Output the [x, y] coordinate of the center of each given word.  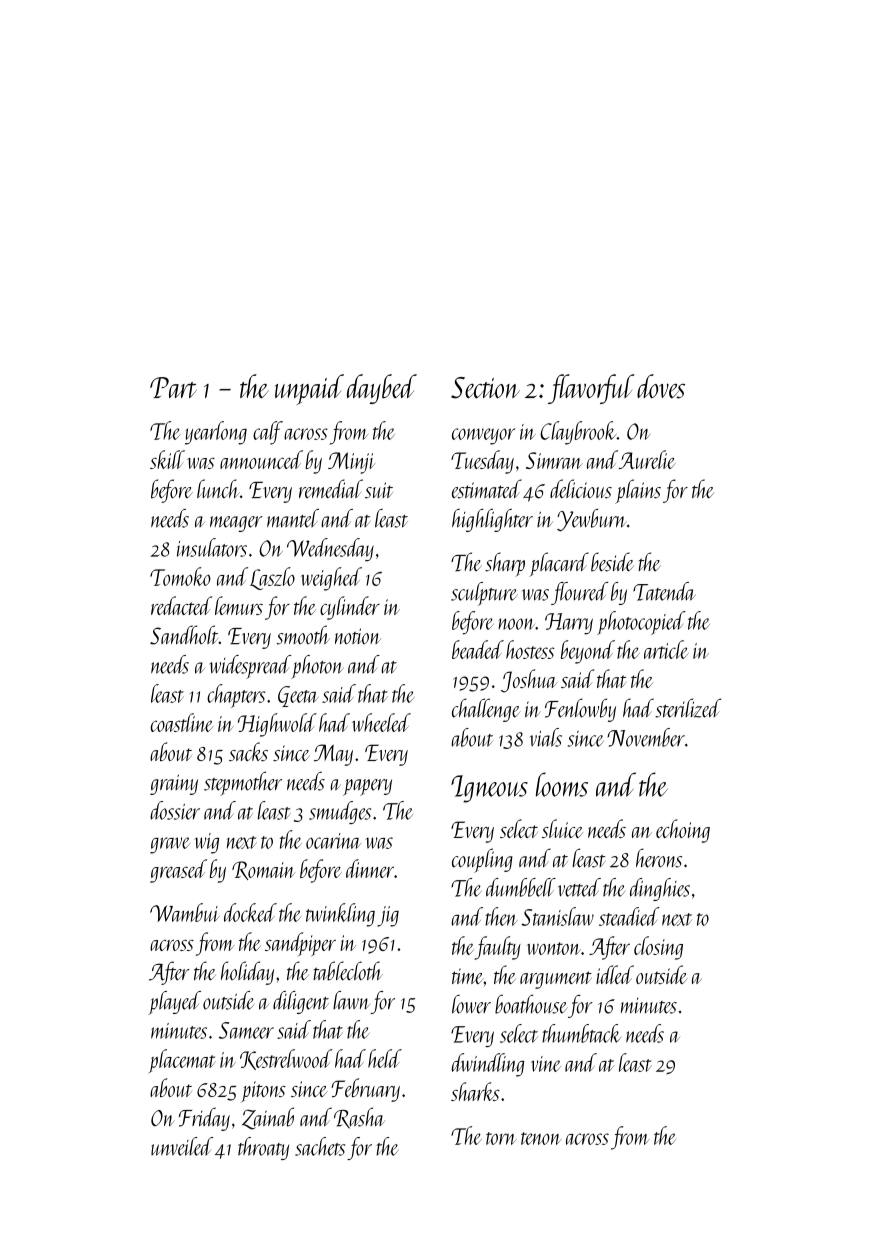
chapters [236, 696]
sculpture [484, 594]
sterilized [688, 708]
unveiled [182, 1146]
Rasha [359, 1118]
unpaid [309, 389]
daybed [382, 389]
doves [661, 386]
